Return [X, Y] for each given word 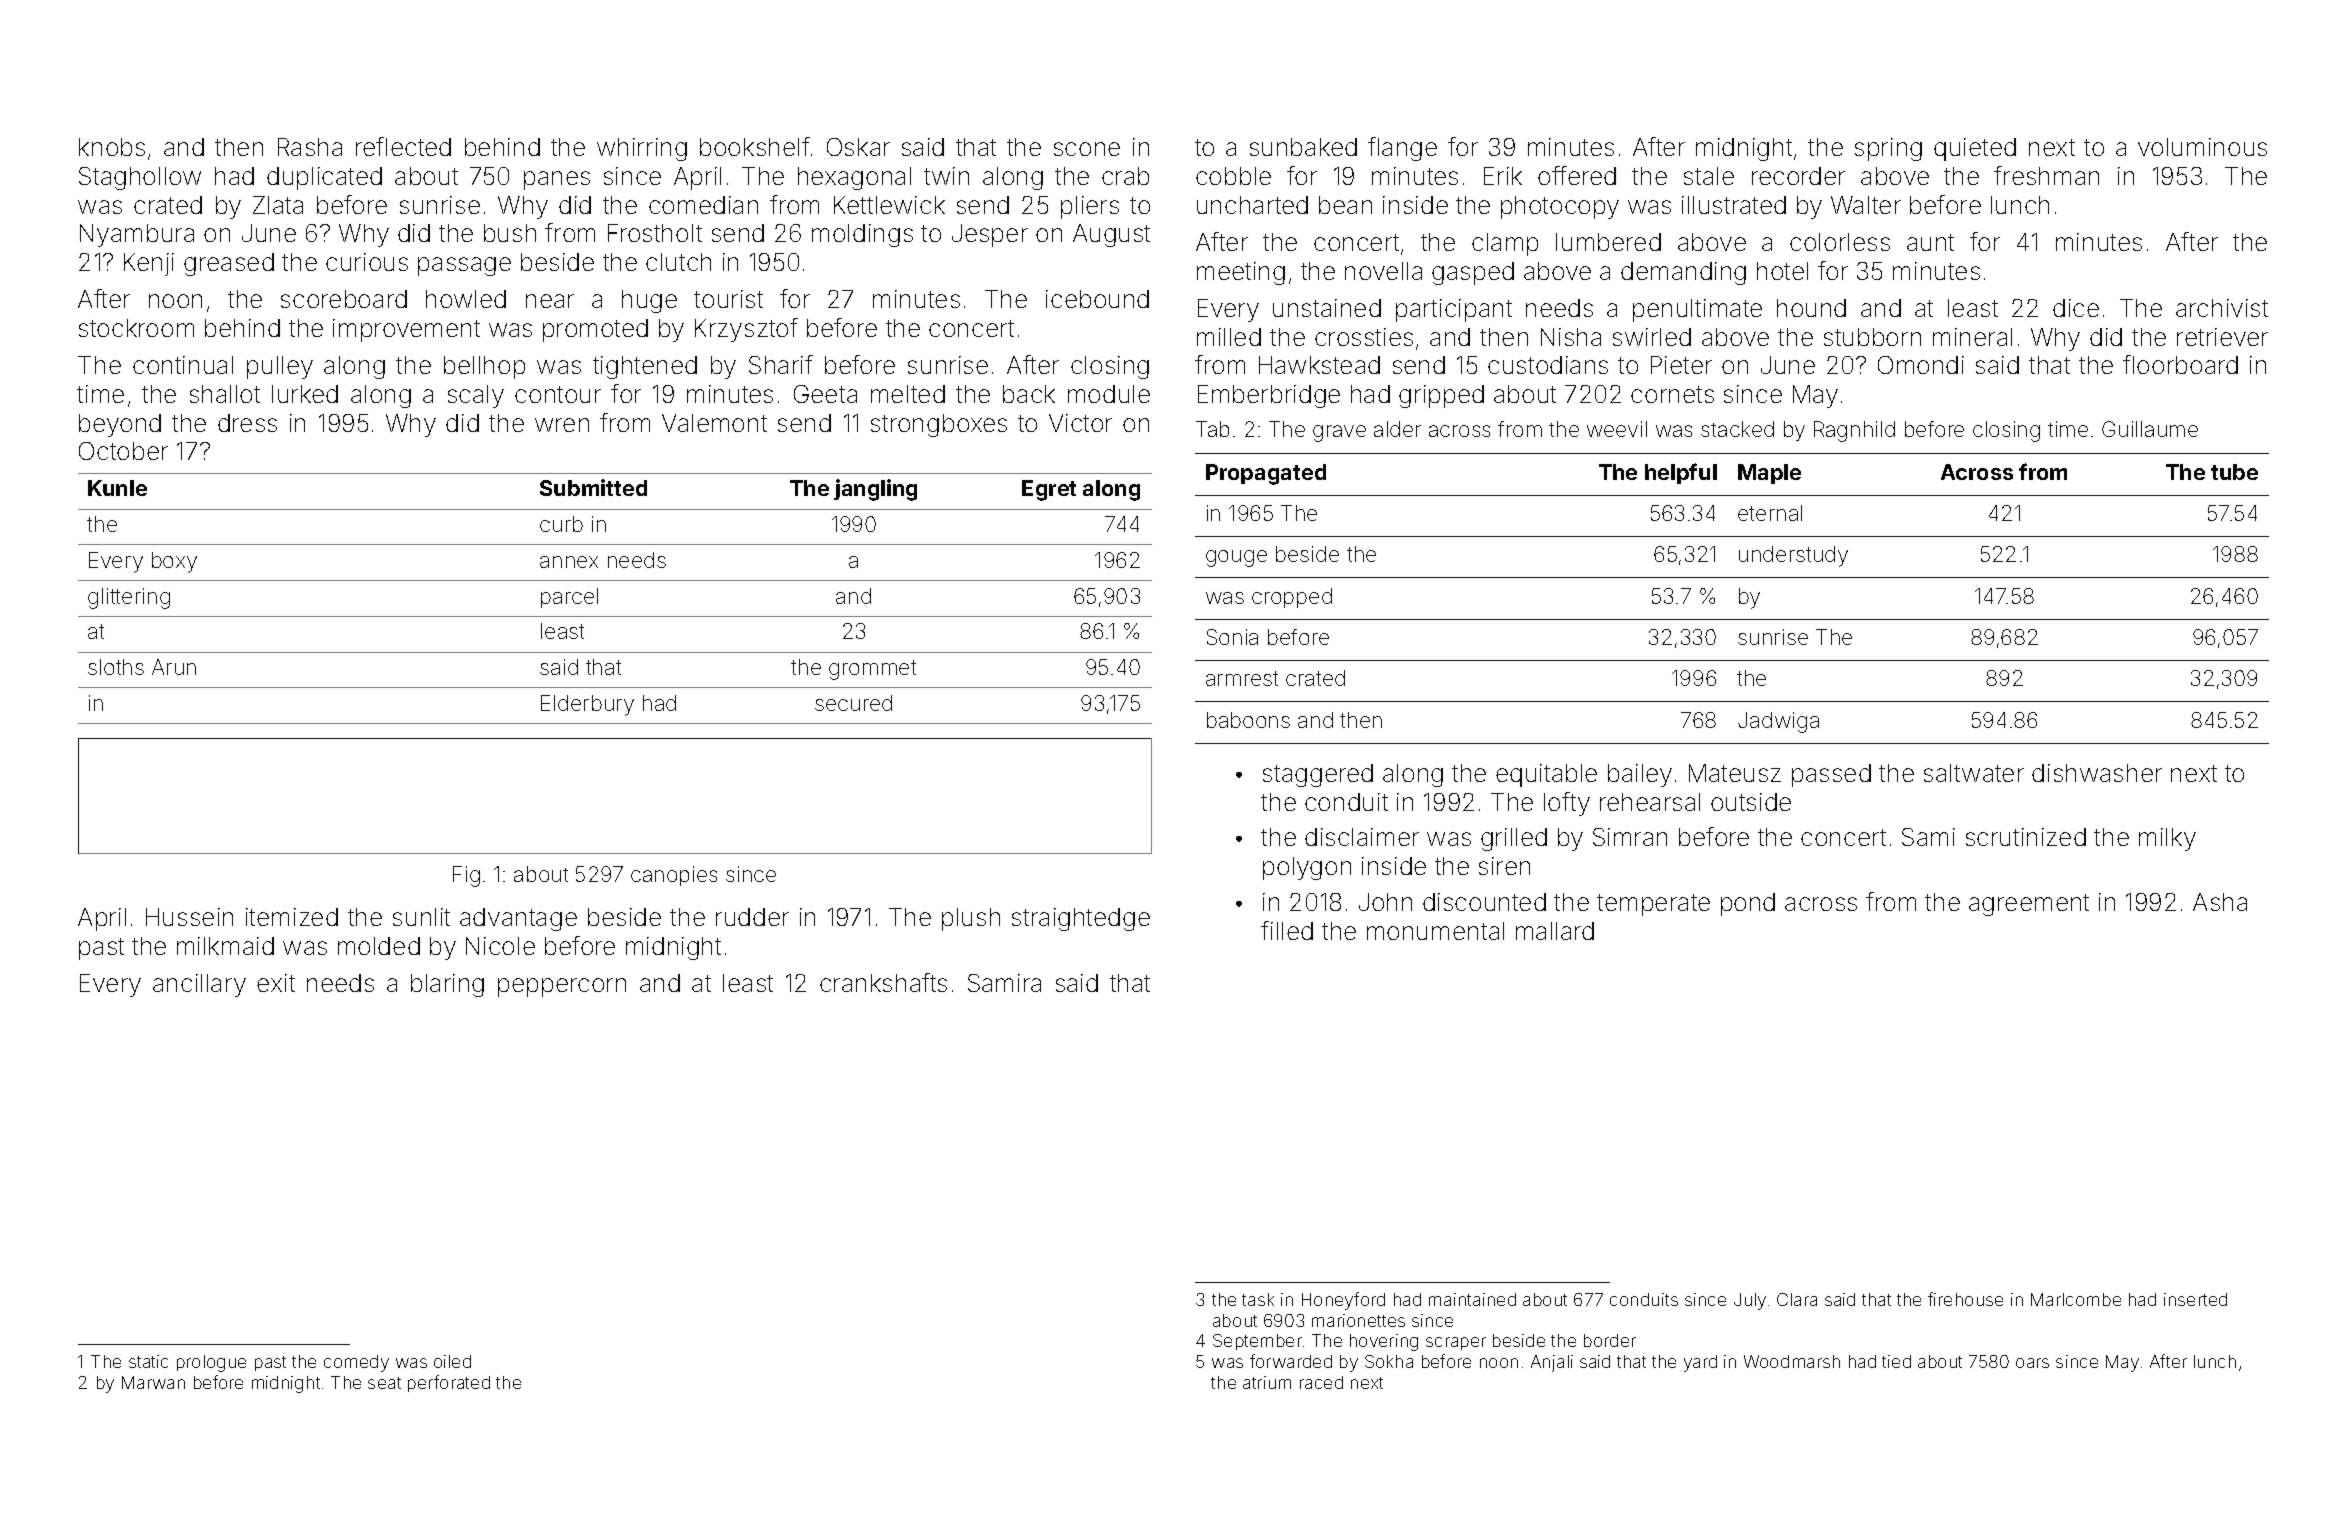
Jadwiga [1778, 722]
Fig [466, 876]
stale [1709, 176]
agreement [2029, 905]
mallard [1555, 931]
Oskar [858, 147]
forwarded [1291, 1361]
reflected [403, 146]
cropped [1292, 598]
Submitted [593, 487]
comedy [356, 1363]
